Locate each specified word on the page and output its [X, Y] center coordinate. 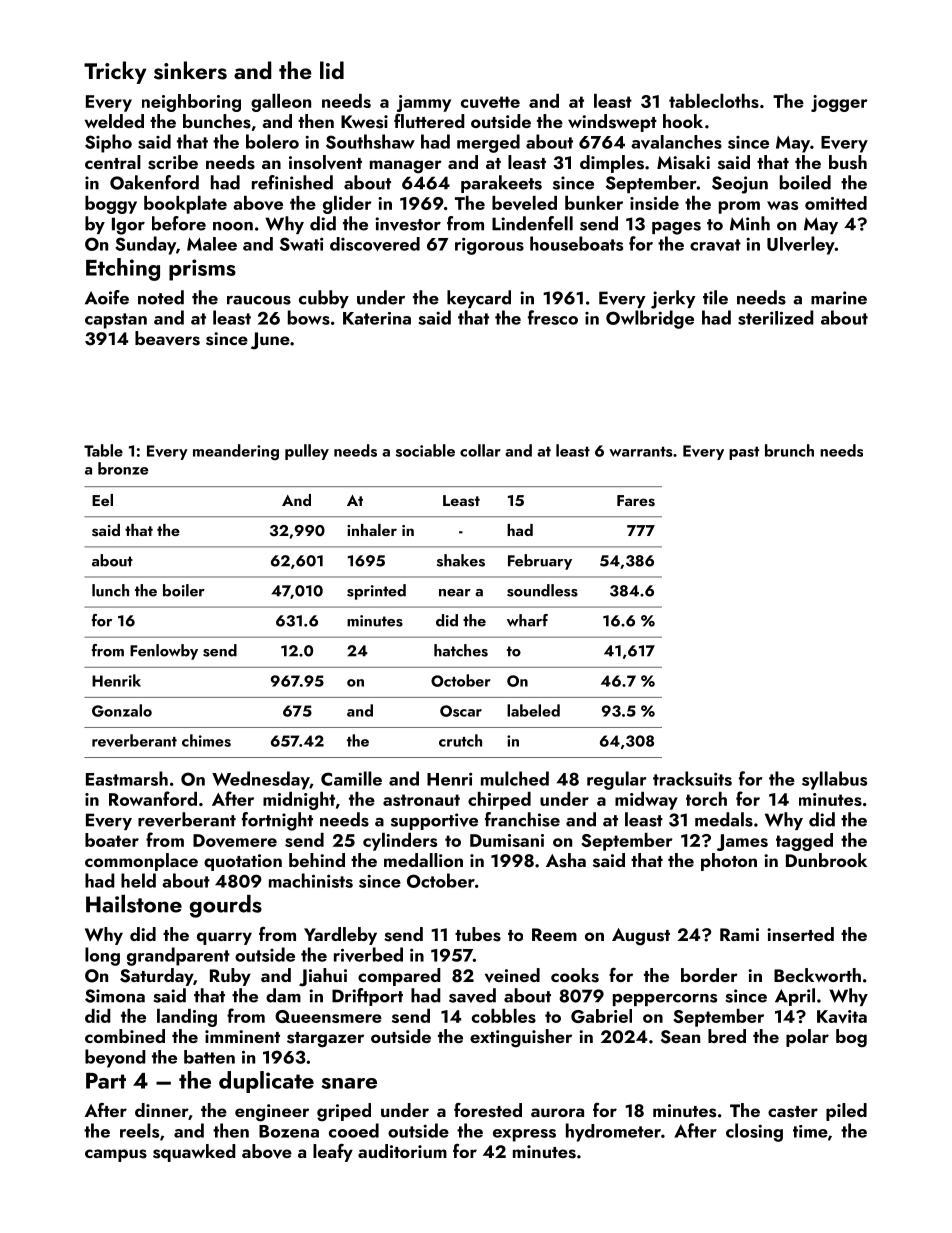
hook [683, 121]
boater [112, 840]
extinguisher [521, 1038]
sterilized [776, 317]
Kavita [842, 1017]
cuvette [490, 102]
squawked [194, 1153]
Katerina [377, 318]
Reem [554, 934]
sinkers [190, 70]
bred [727, 1036]
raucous [259, 300]
